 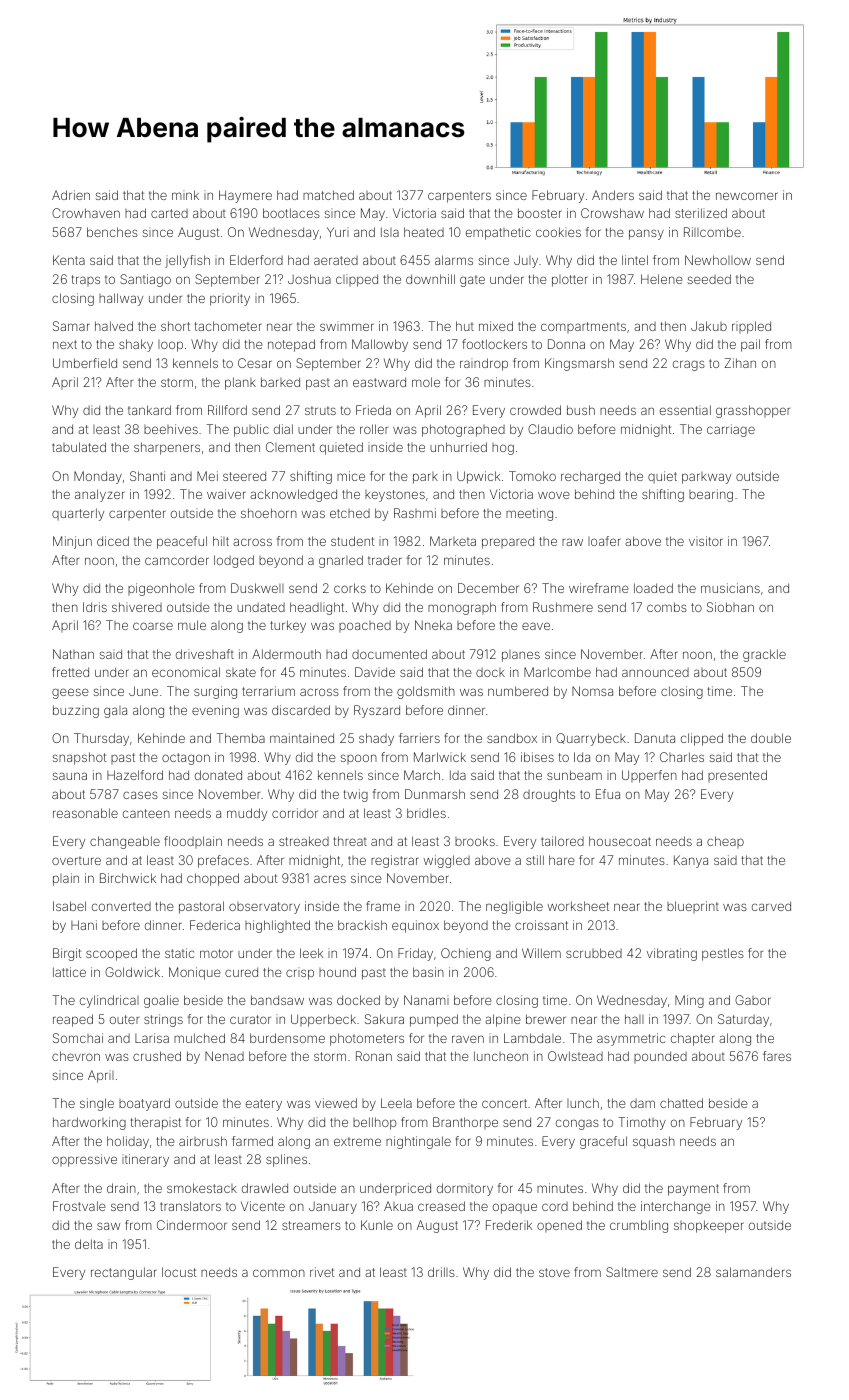 I want to click on rectangular, so click(x=124, y=1273).
